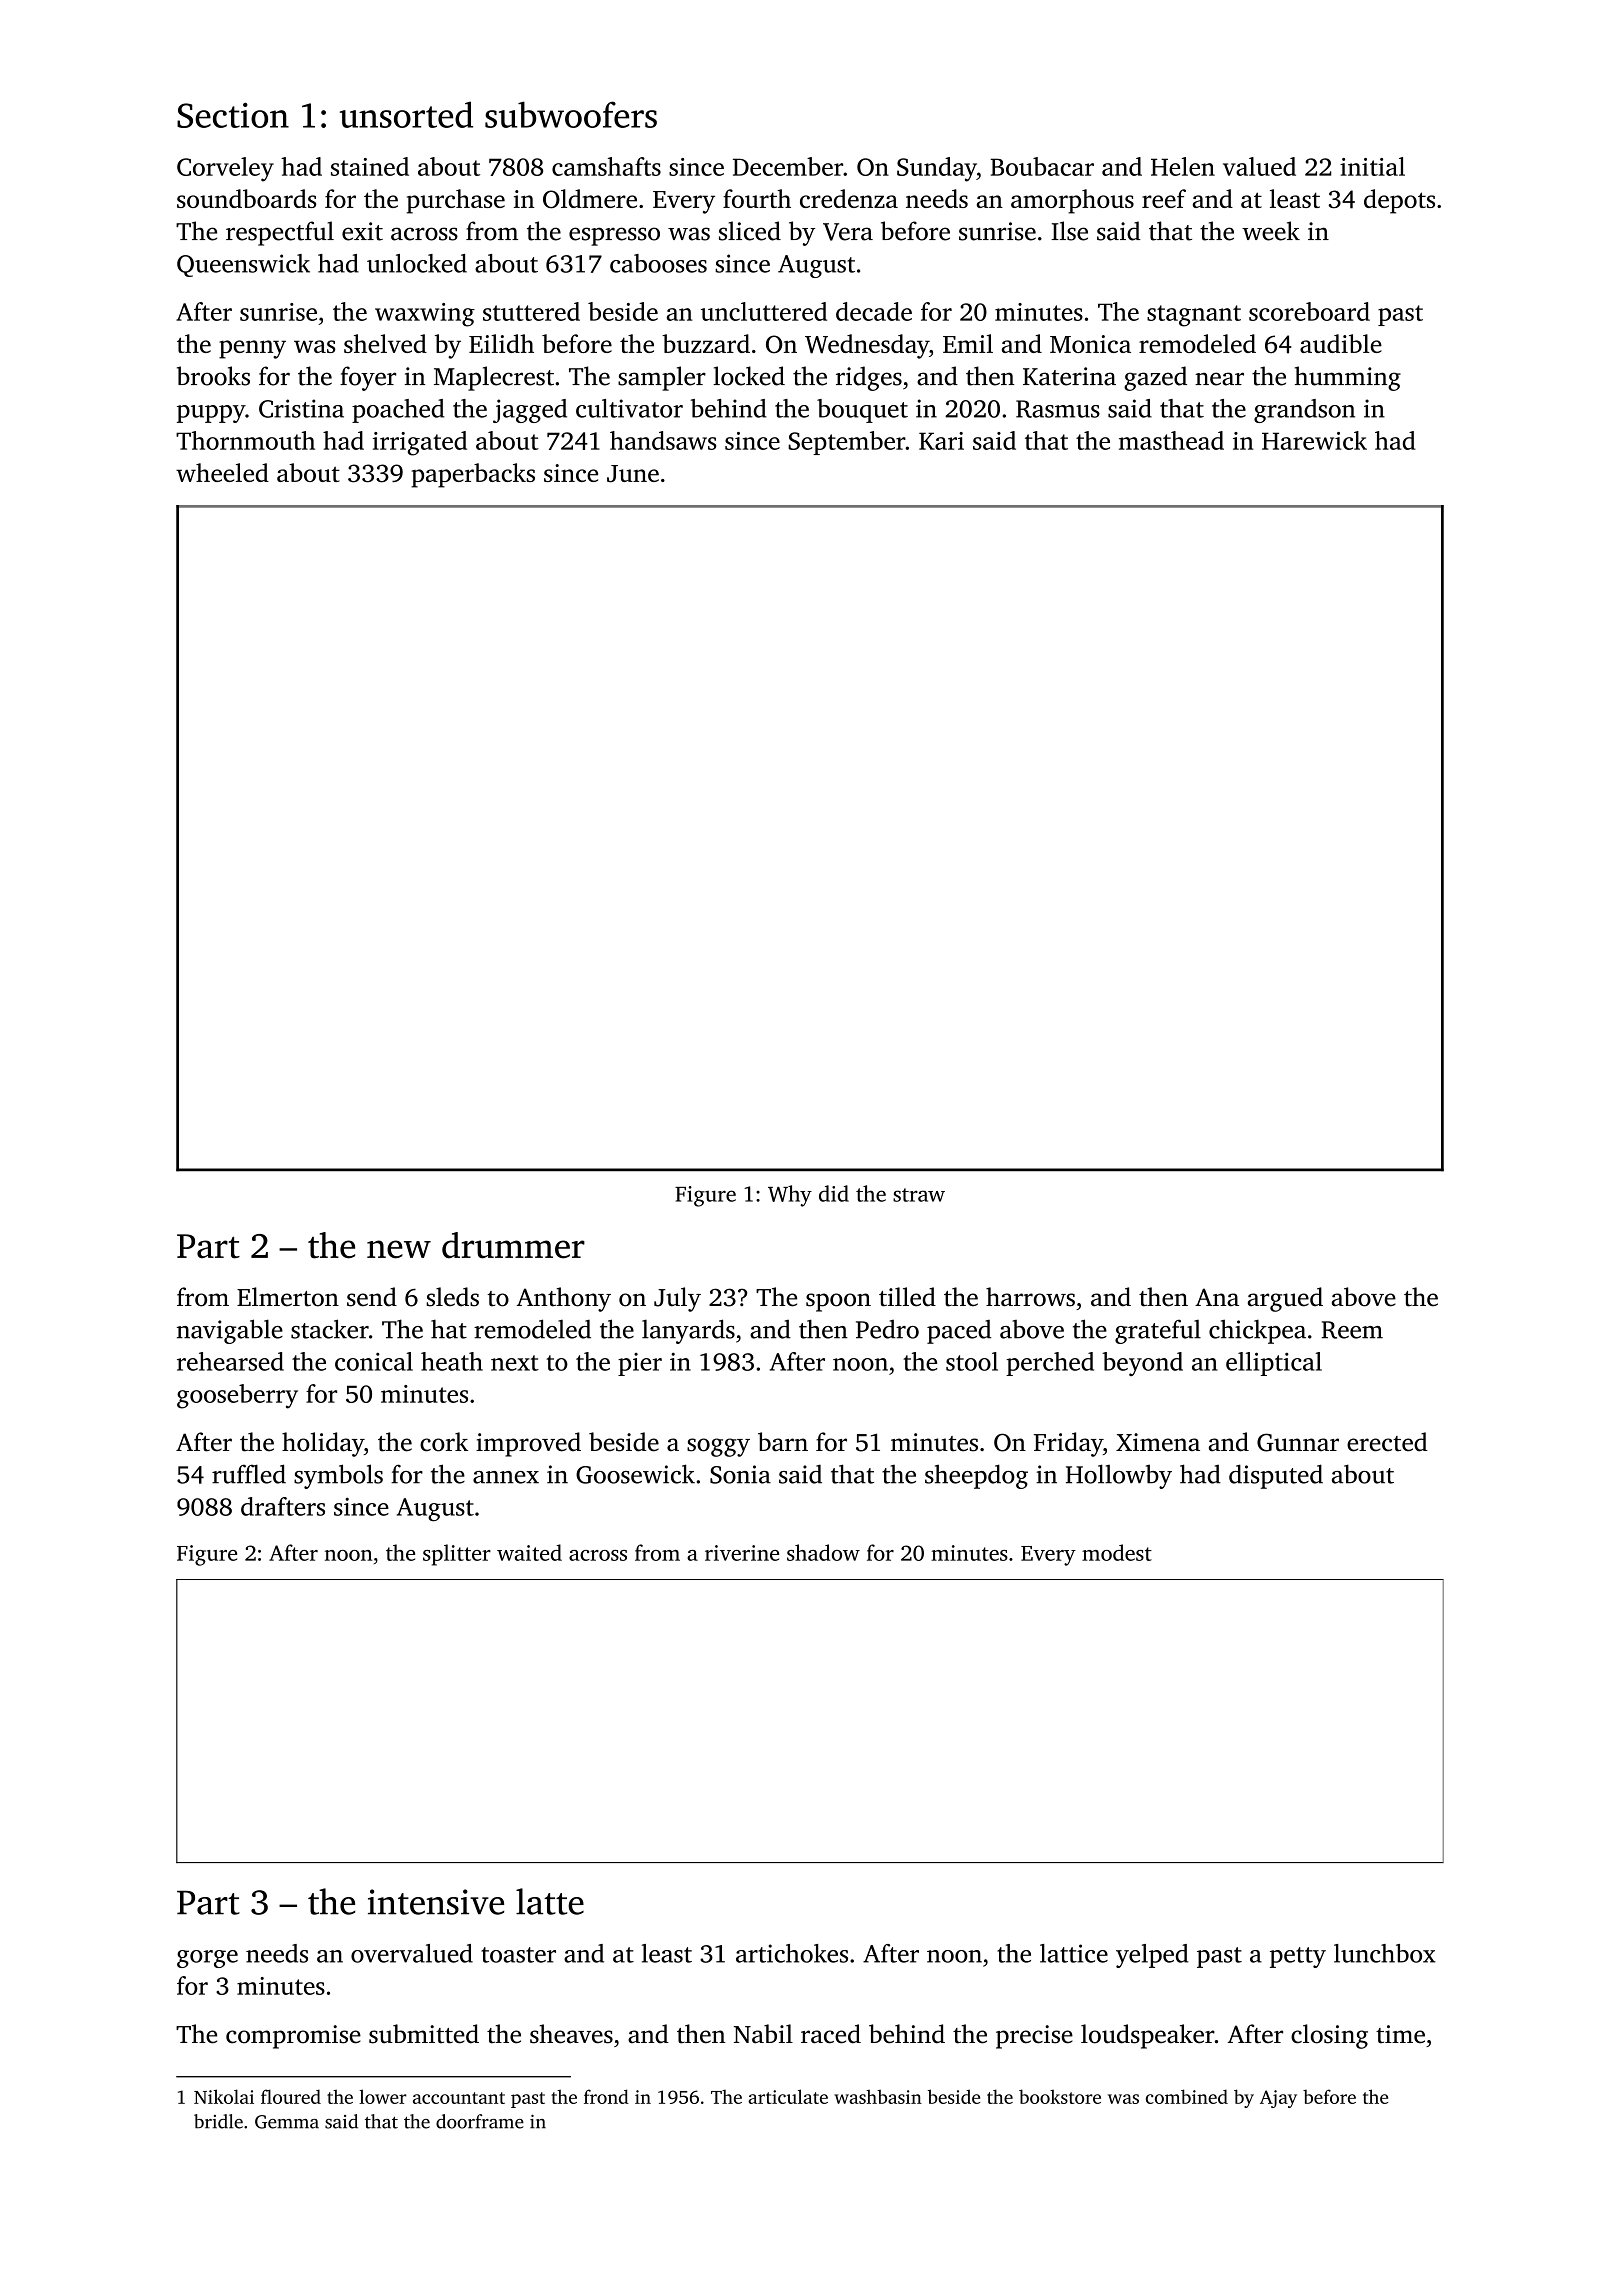 The height and width of the page is (2292, 1620). Describe the element at coordinates (399, 1249) in the page. I see `new` at that location.
